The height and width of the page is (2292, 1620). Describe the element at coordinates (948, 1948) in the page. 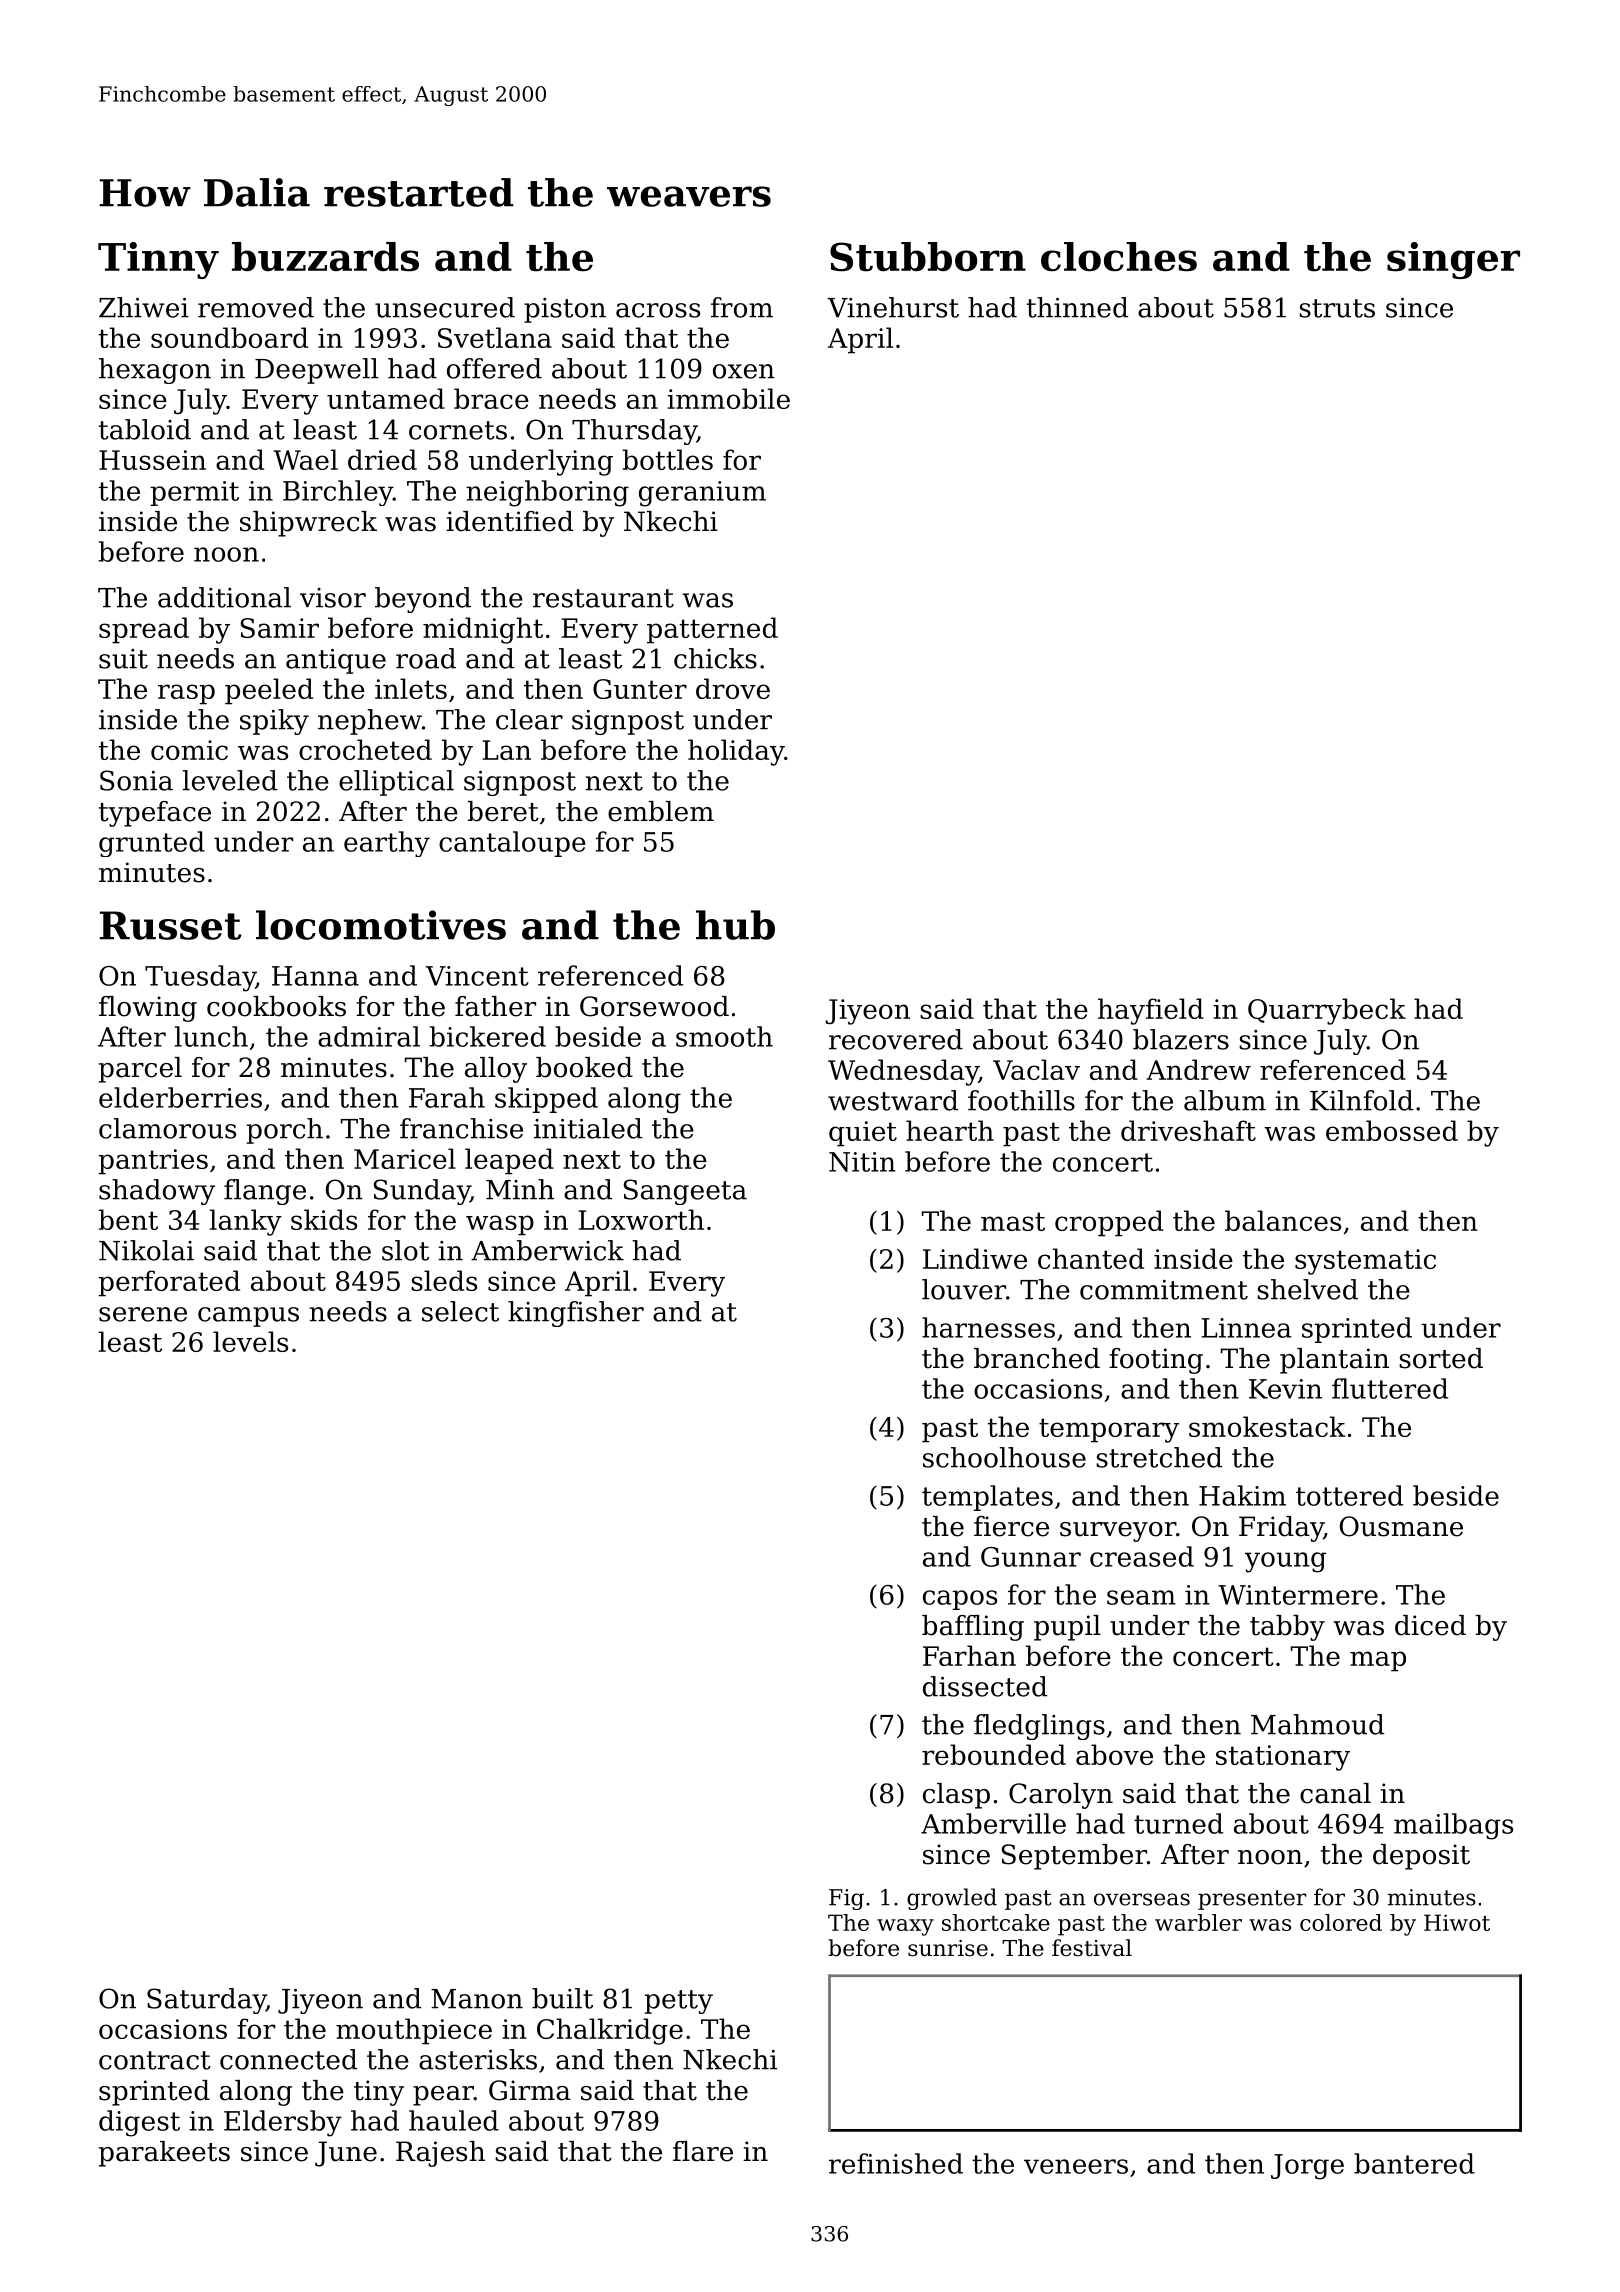

I see `sunrise` at that location.
